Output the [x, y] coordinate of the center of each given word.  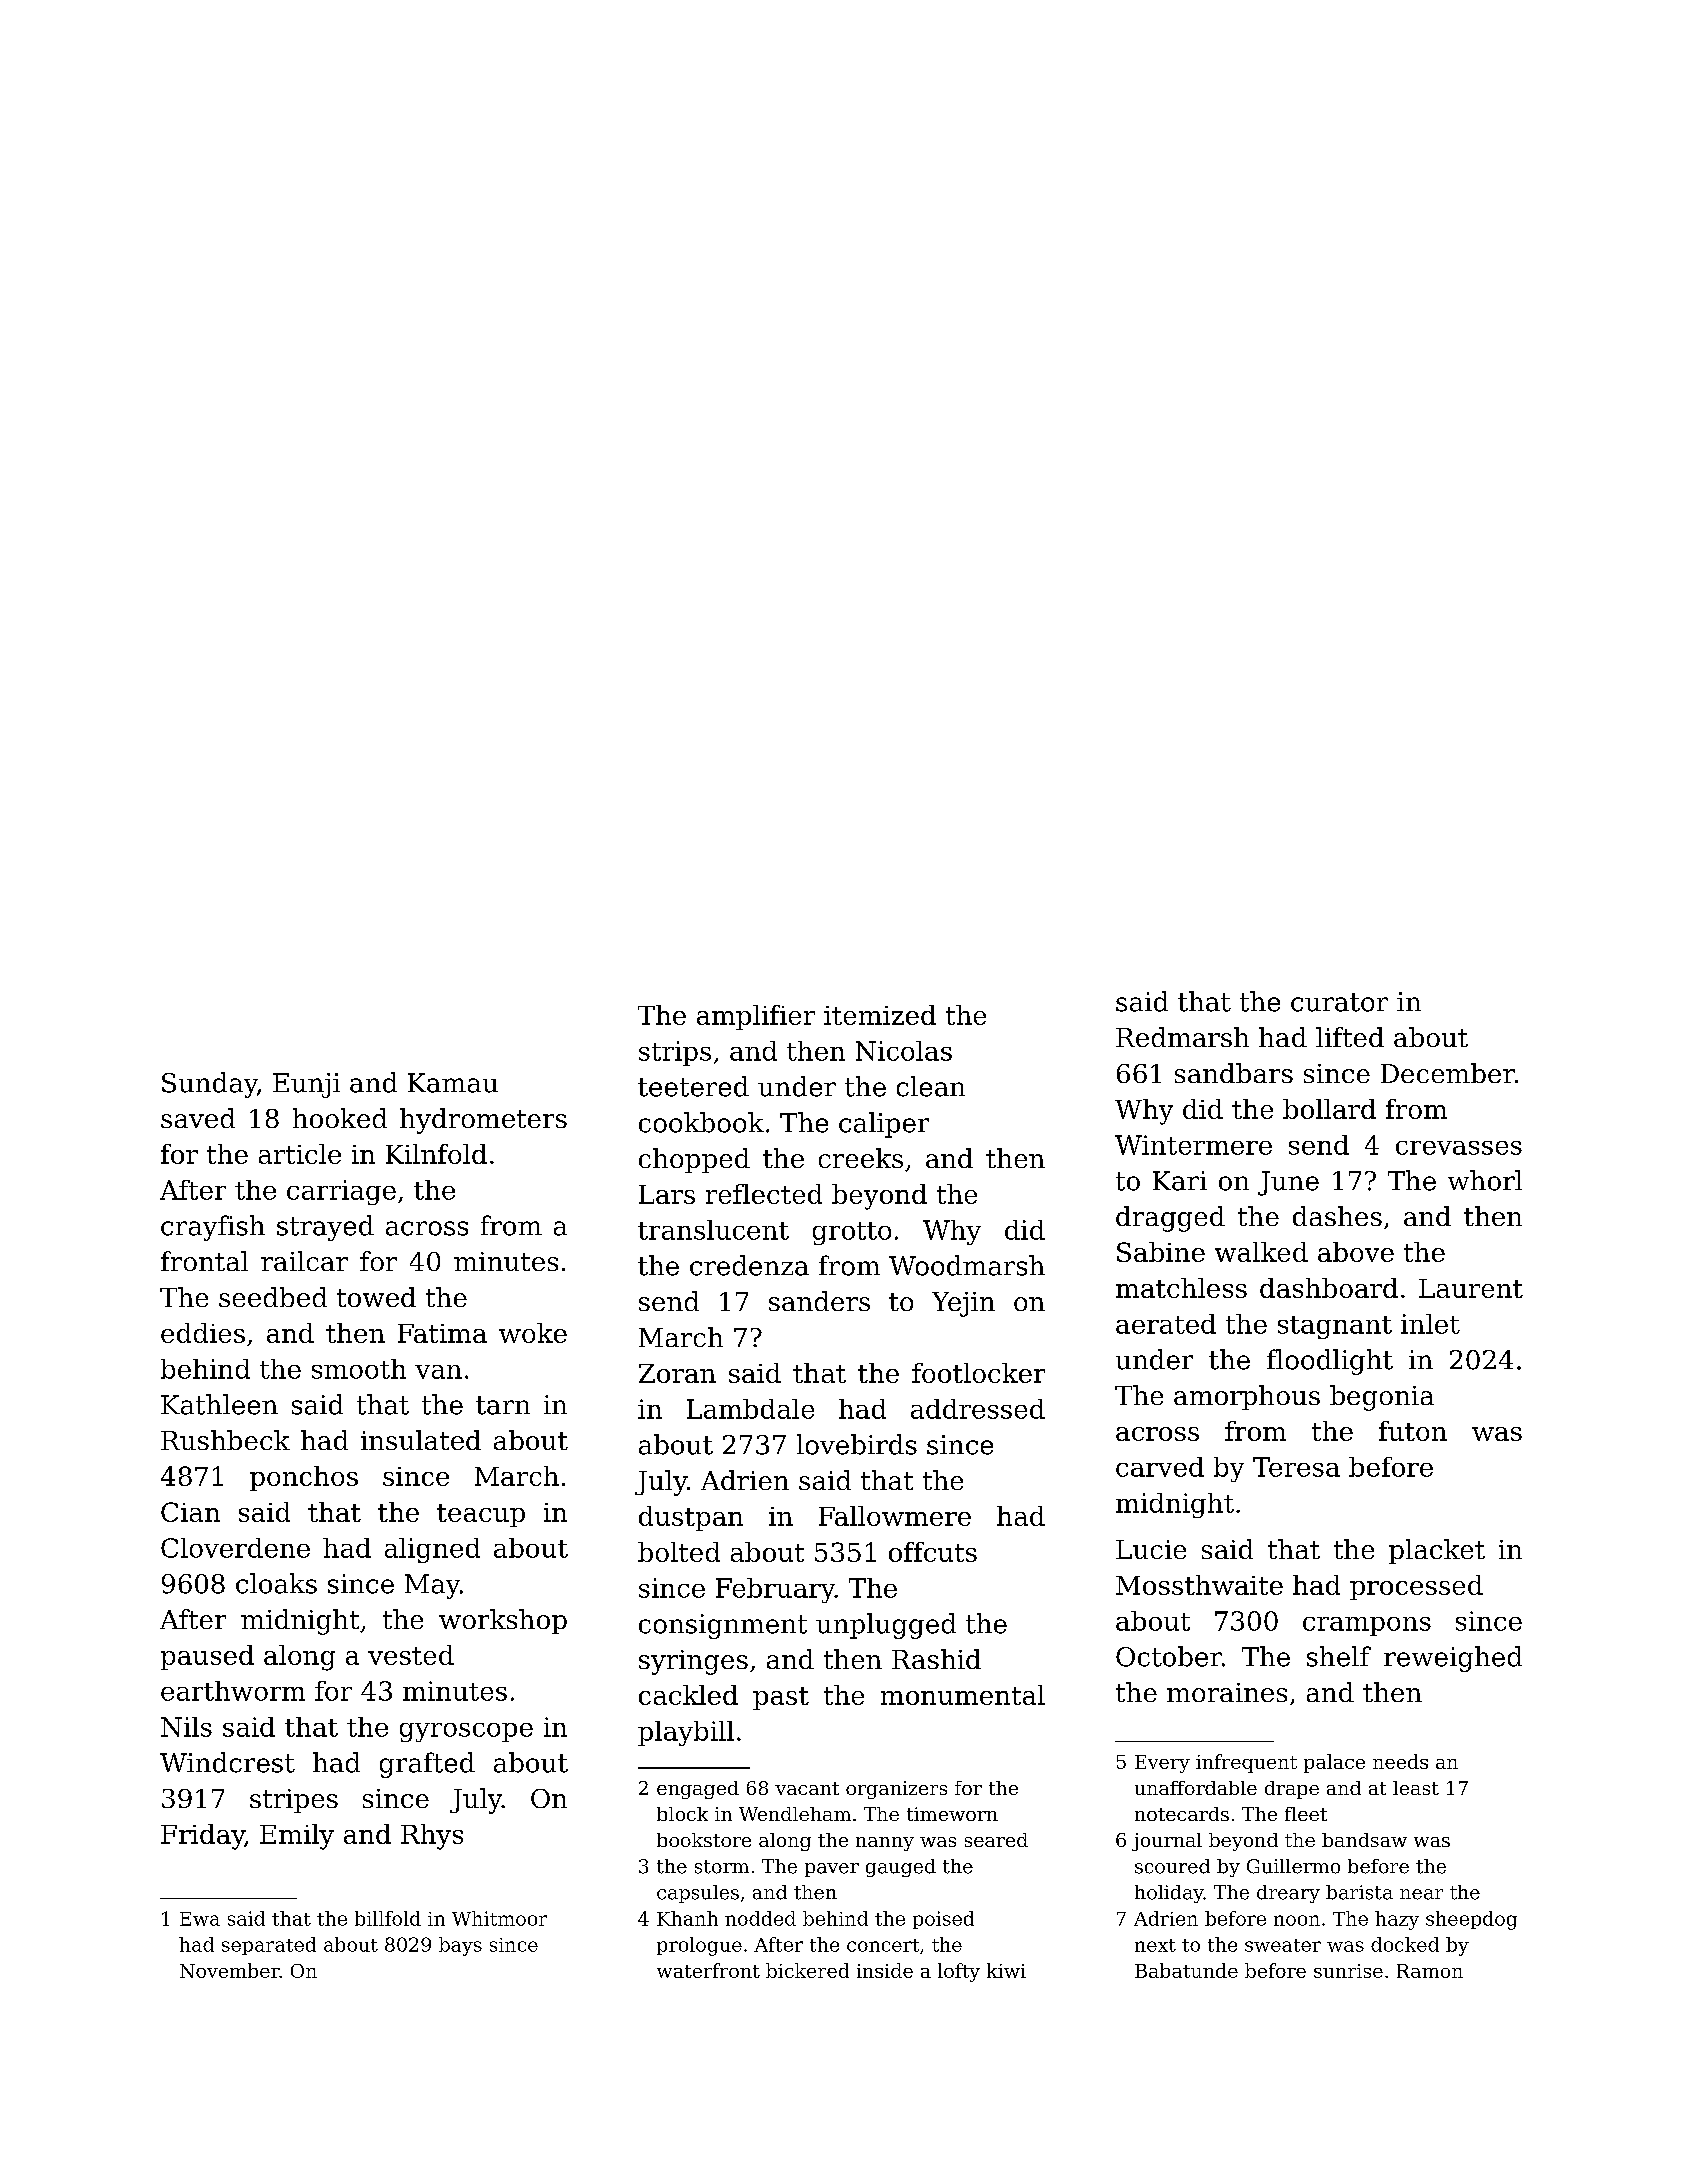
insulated [421, 1440]
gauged [901, 1868]
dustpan [691, 1518]
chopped [694, 1160]
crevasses [1459, 1148]
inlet [1430, 1324]
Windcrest [227, 1762]
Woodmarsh [967, 1265]
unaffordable [1196, 1788]
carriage [341, 1192]
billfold [388, 1918]
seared [996, 1840]
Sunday [209, 1085]
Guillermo [1293, 1866]
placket [1437, 1551]
